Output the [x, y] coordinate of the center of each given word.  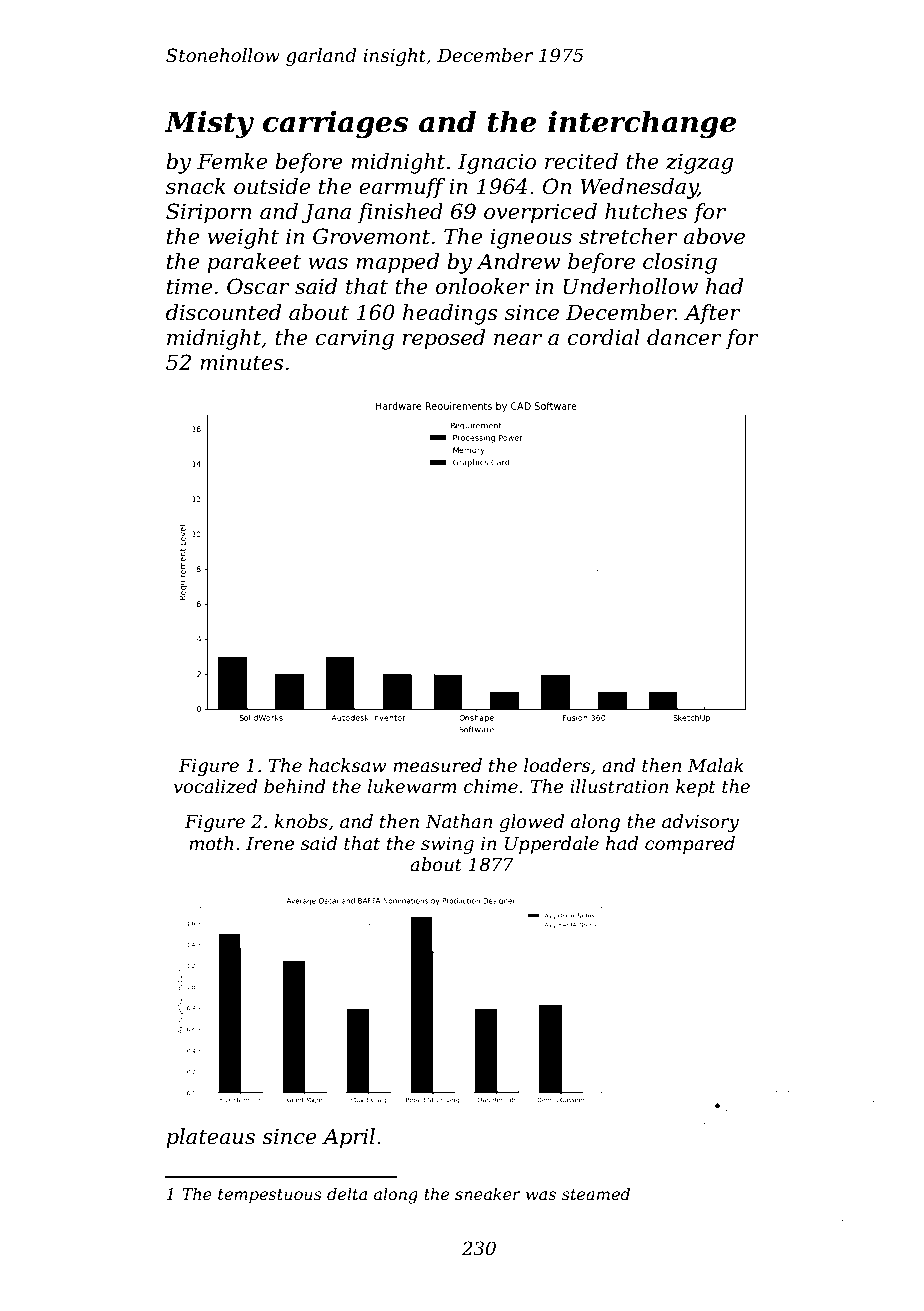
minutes [242, 362]
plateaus [210, 1138]
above [714, 236]
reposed [444, 339]
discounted [223, 312]
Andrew [518, 261]
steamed [596, 1193]
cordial [604, 337]
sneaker [488, 1193]
